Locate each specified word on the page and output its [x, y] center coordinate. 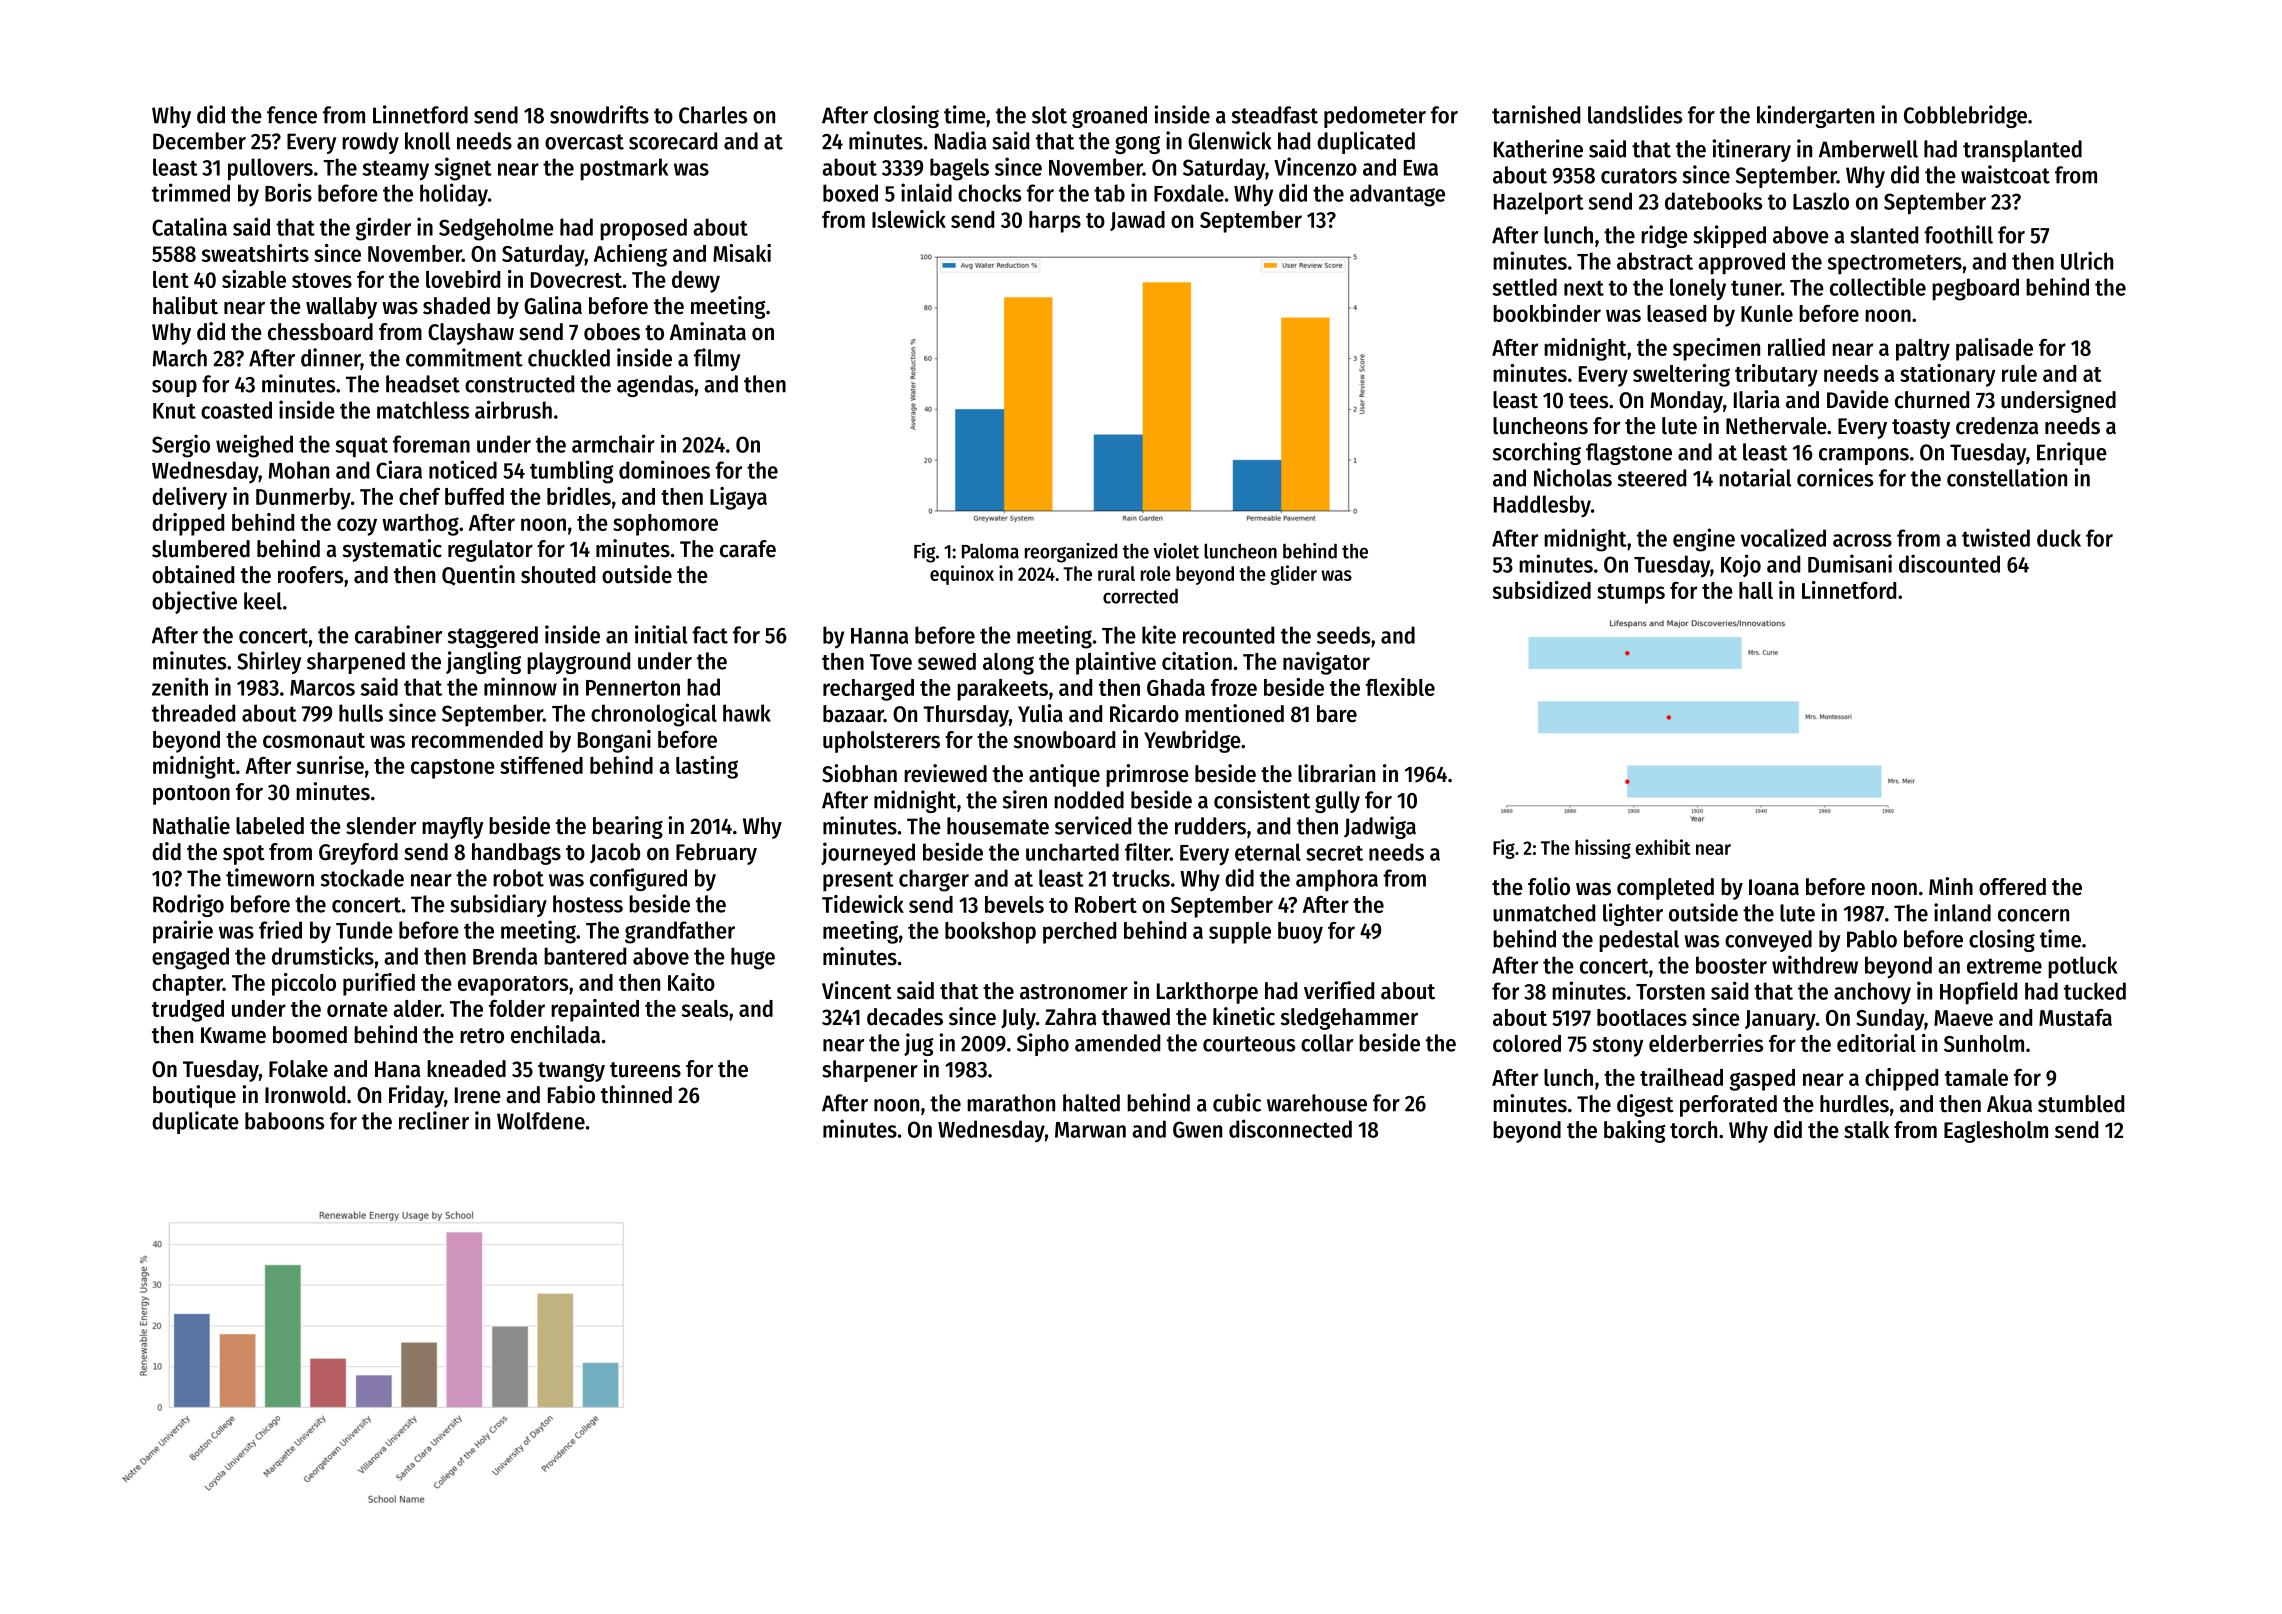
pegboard [1975, 289]
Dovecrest [576, 280]
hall [1756, 590]
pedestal [1639, 941]
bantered [585, 956]
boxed [850, 193]
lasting [707, 767]
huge [753, 958]
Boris [288, 192]
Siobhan [859, 773]
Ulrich [2087, 260]
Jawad [1137, 221]
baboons [284, 1121]
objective [194, 602]
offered [2012, 887]
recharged [868, 690]
